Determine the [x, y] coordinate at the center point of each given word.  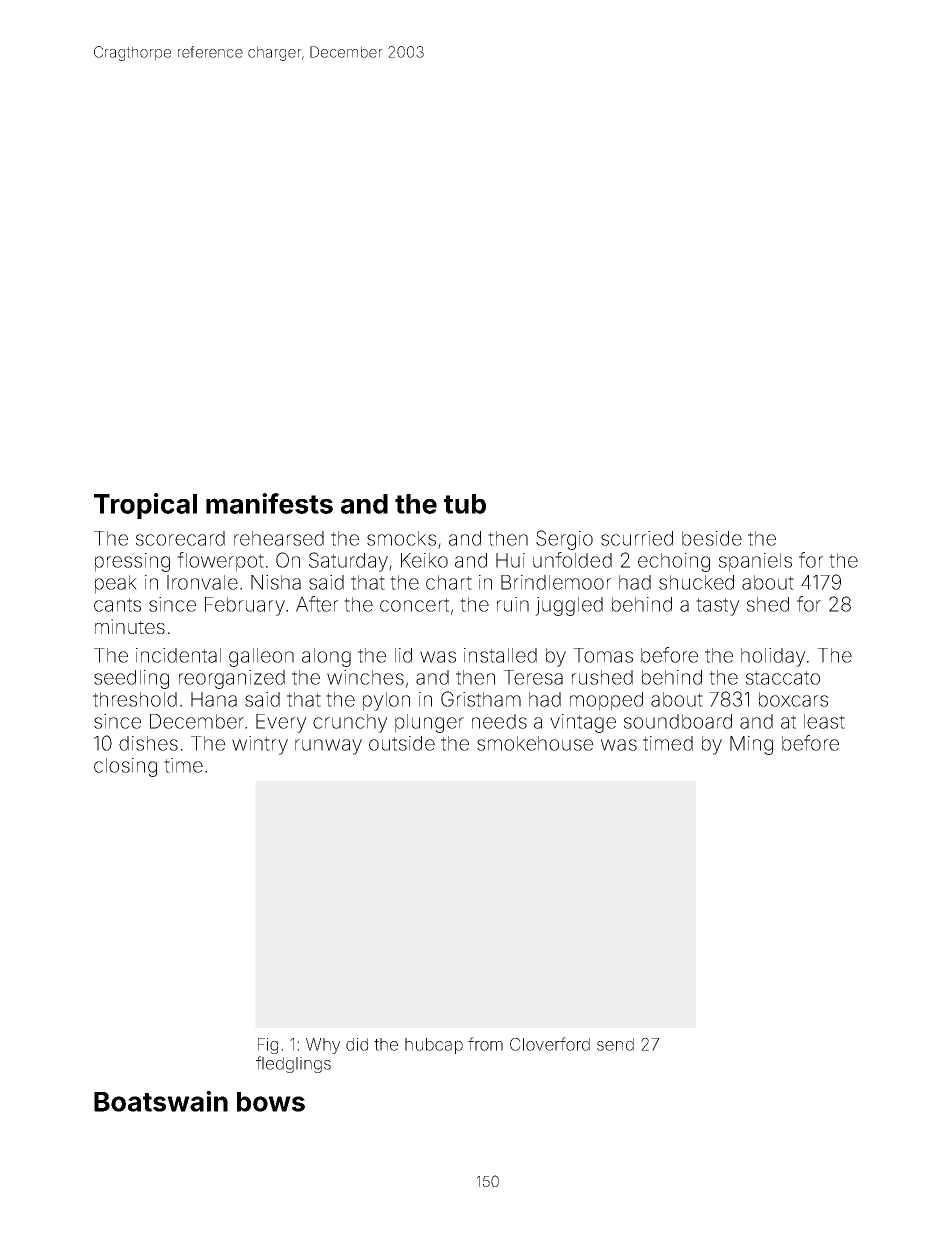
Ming [751, 745]
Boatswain [161, 1101]
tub [465, 504]
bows [271, 1102]
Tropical [145, 506]
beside [712, 538]
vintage [583, 723]
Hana [214, 699]
